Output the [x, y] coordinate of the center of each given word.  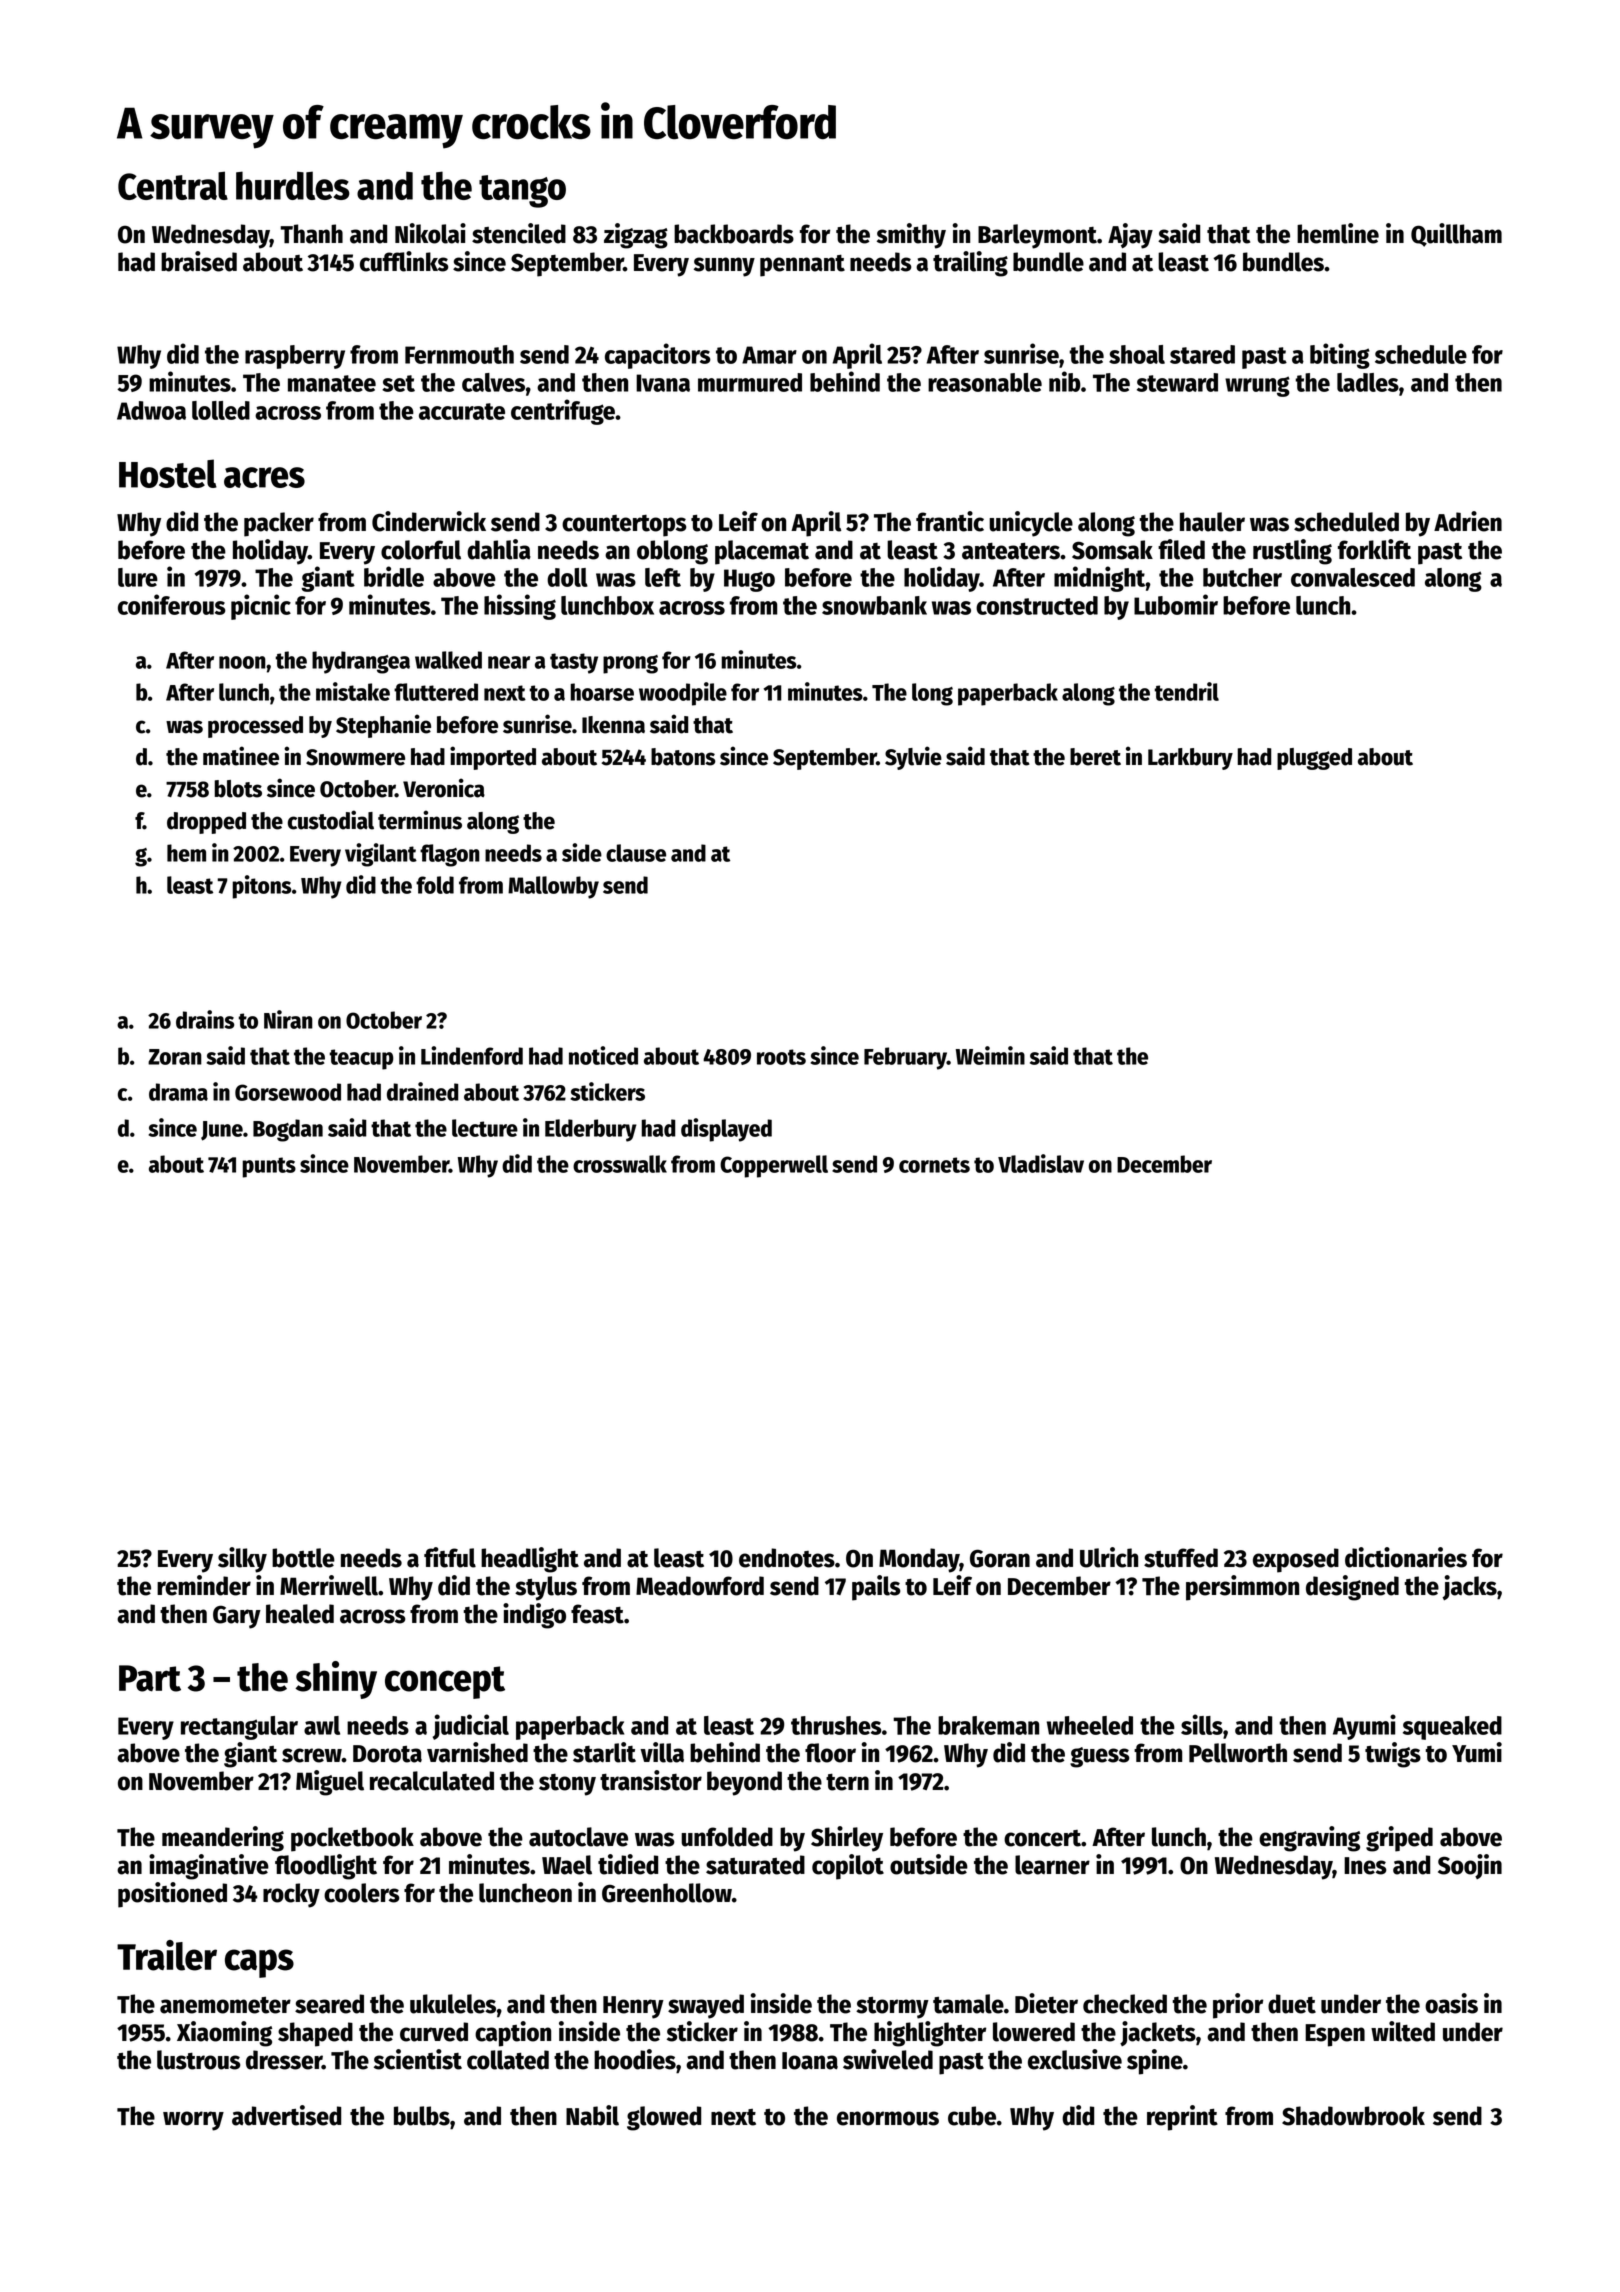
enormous [888, 2118]
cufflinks [404, 261]
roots [781, 1057]
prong [630, 664]
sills [1202, 1724]
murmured [750, 382]
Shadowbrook [1353, 2116]
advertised [286, 2115]
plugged [1314, 759]
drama [178, 1092]
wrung [1257, 386]
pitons [261, 887]
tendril [1186, 691]
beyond [744, 1783]
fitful [450, 1557]
